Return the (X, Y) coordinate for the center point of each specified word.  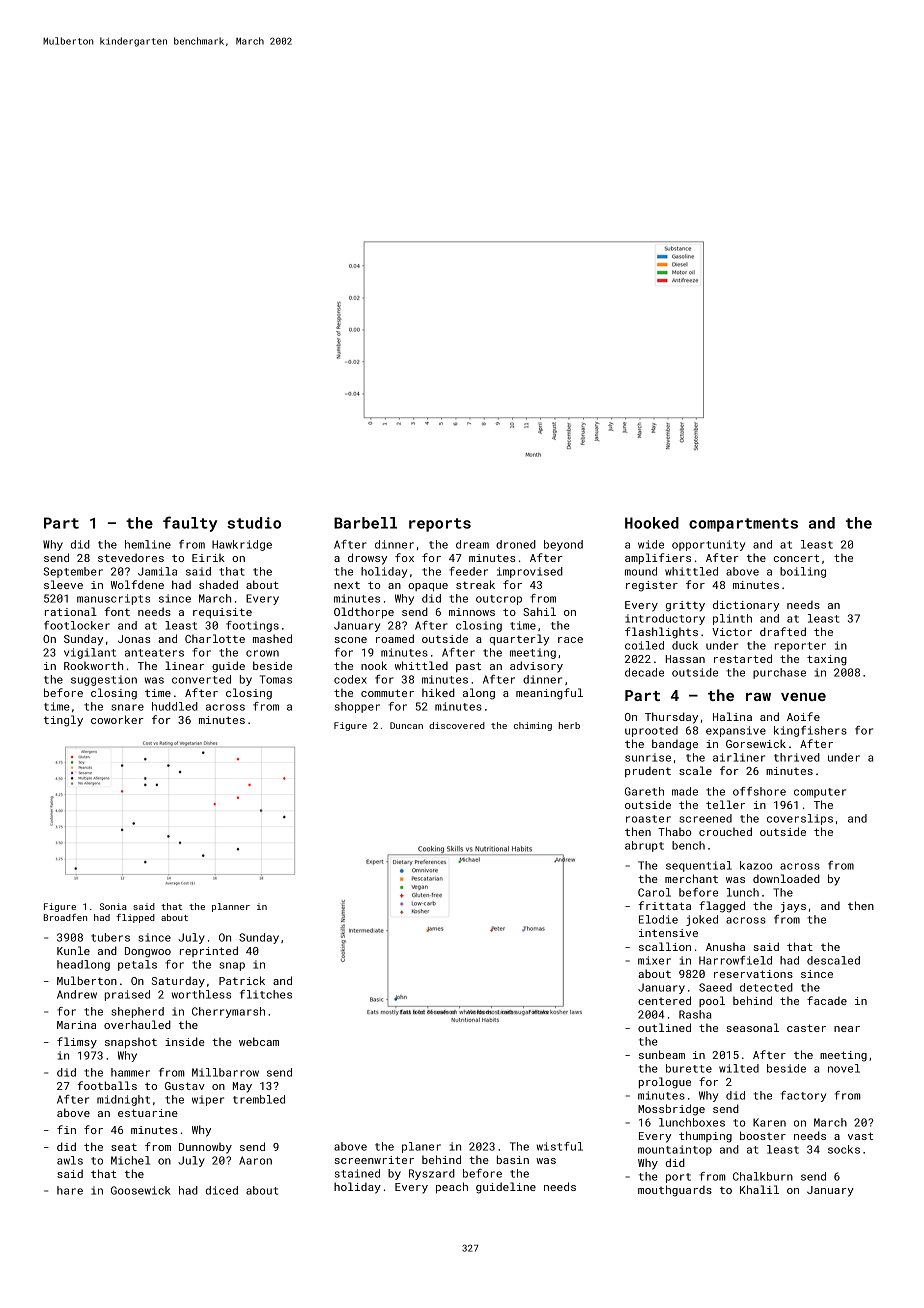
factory (803, 1096)
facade (827, 1000)
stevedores (131, 557)
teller (725, 804)
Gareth (644, 791)
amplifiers (658, 558)
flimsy (77, 1043)
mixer (654, 960)
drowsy (367, 559)
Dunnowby (205, 1148)
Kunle (73, 950)
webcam (259, 1041)
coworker (117, 719)
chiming (533, 726)
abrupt (644, 846)
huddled (175, 706)
